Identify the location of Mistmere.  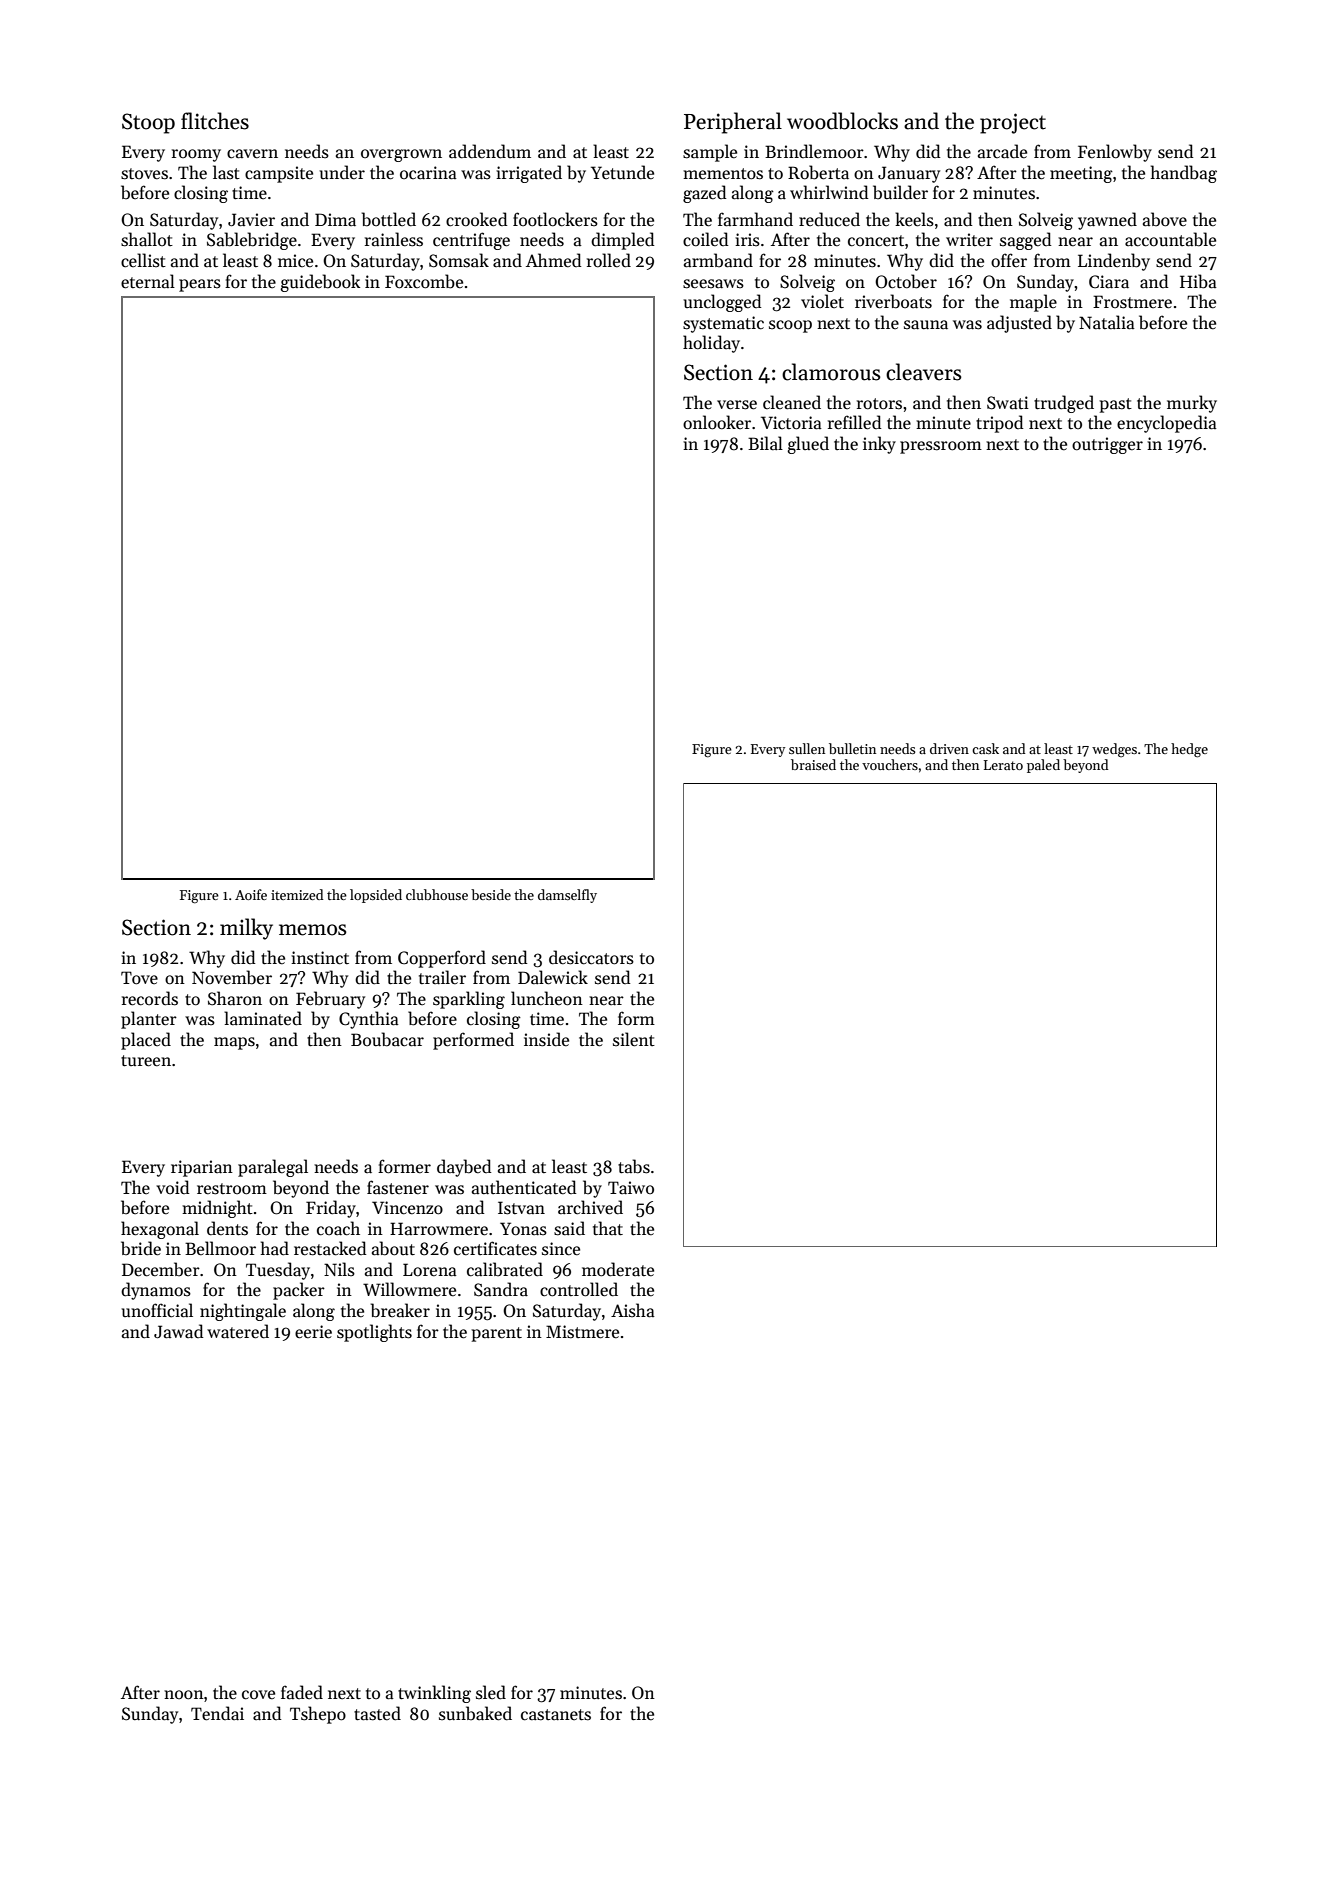
(582, 1332).
